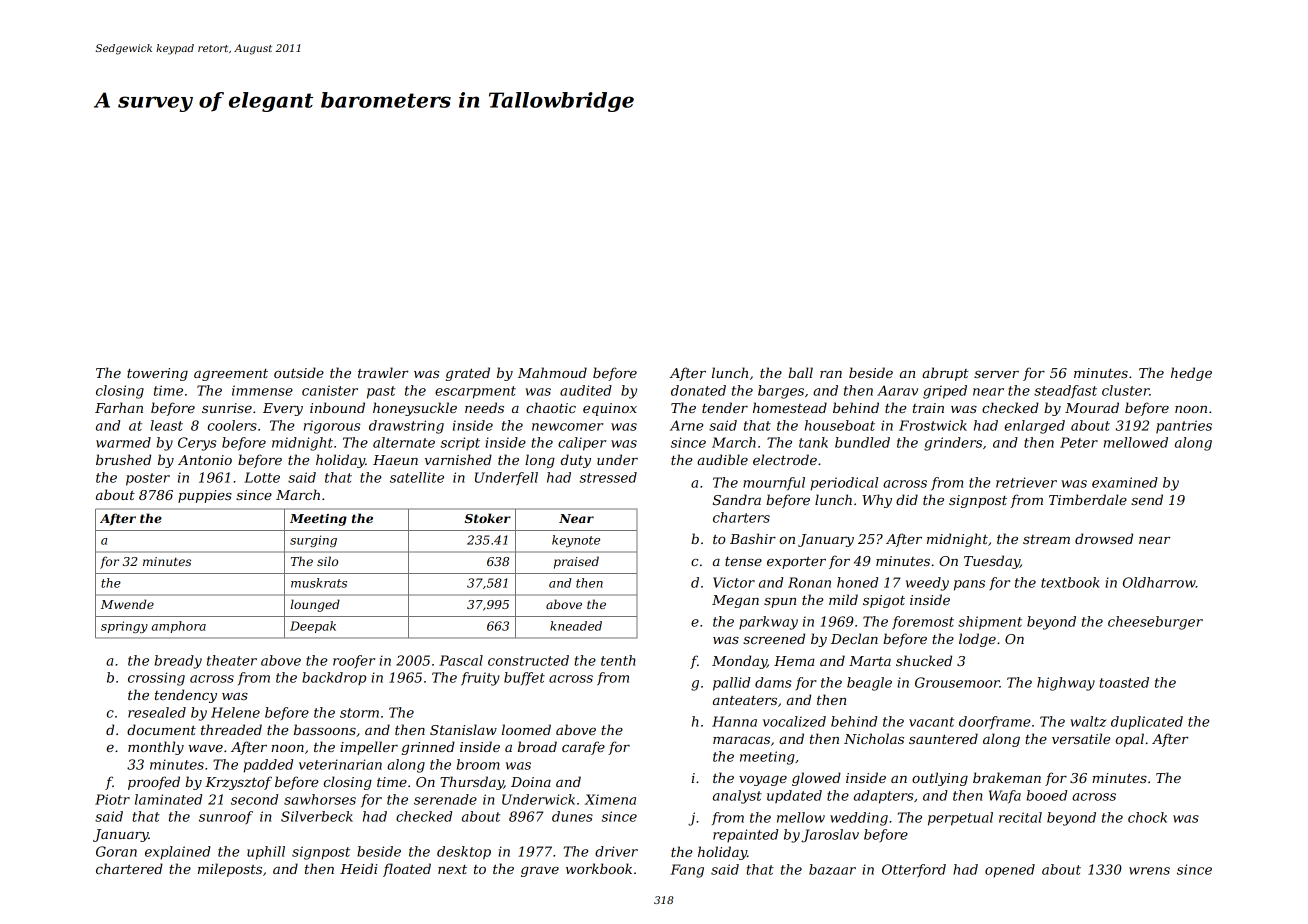 The image size is (1308, 924). I want to click on server, so click(996, 374).
